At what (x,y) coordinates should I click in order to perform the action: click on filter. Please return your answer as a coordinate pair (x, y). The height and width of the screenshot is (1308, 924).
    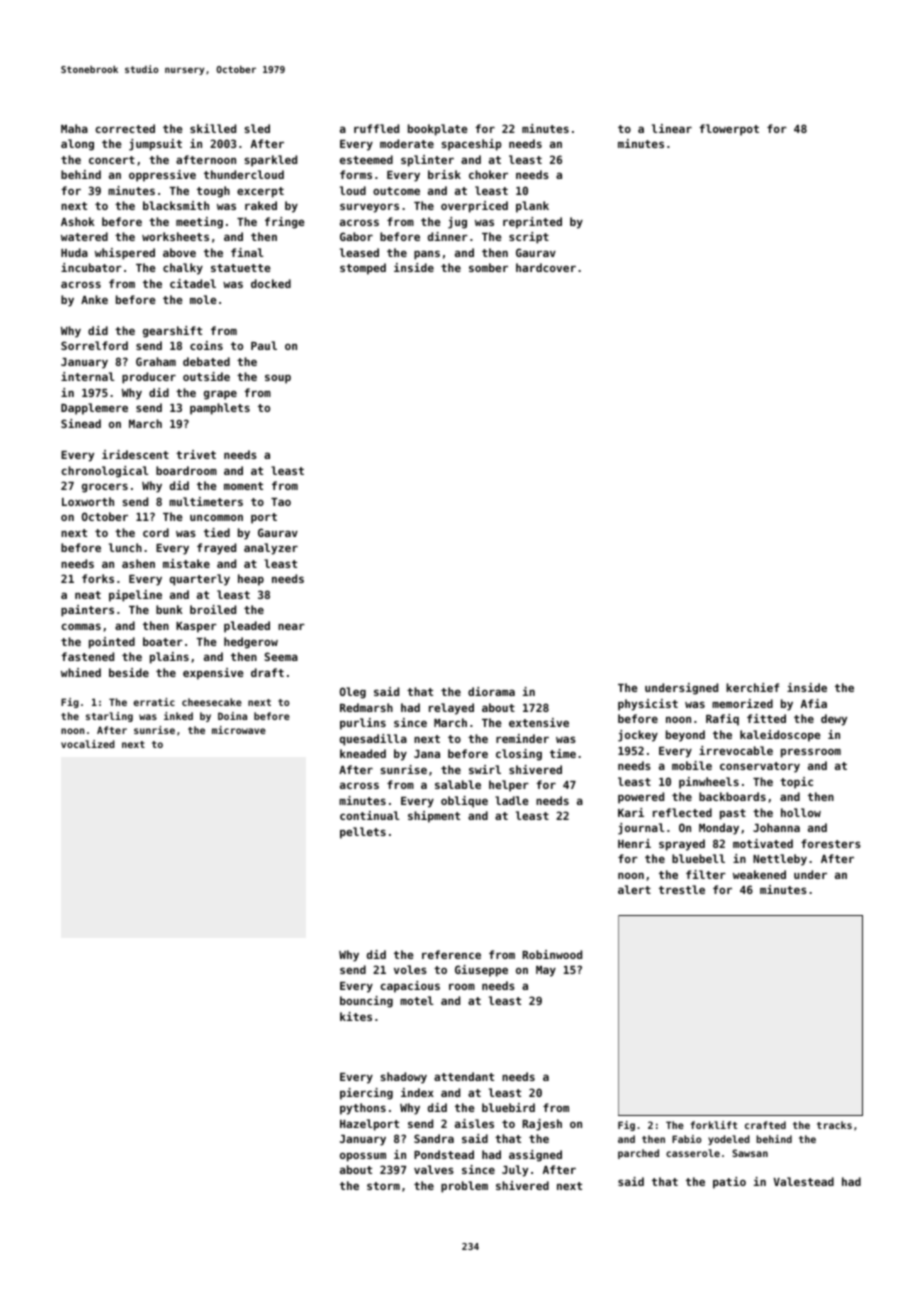
    Looking at the image, I should click on (706, 874).
